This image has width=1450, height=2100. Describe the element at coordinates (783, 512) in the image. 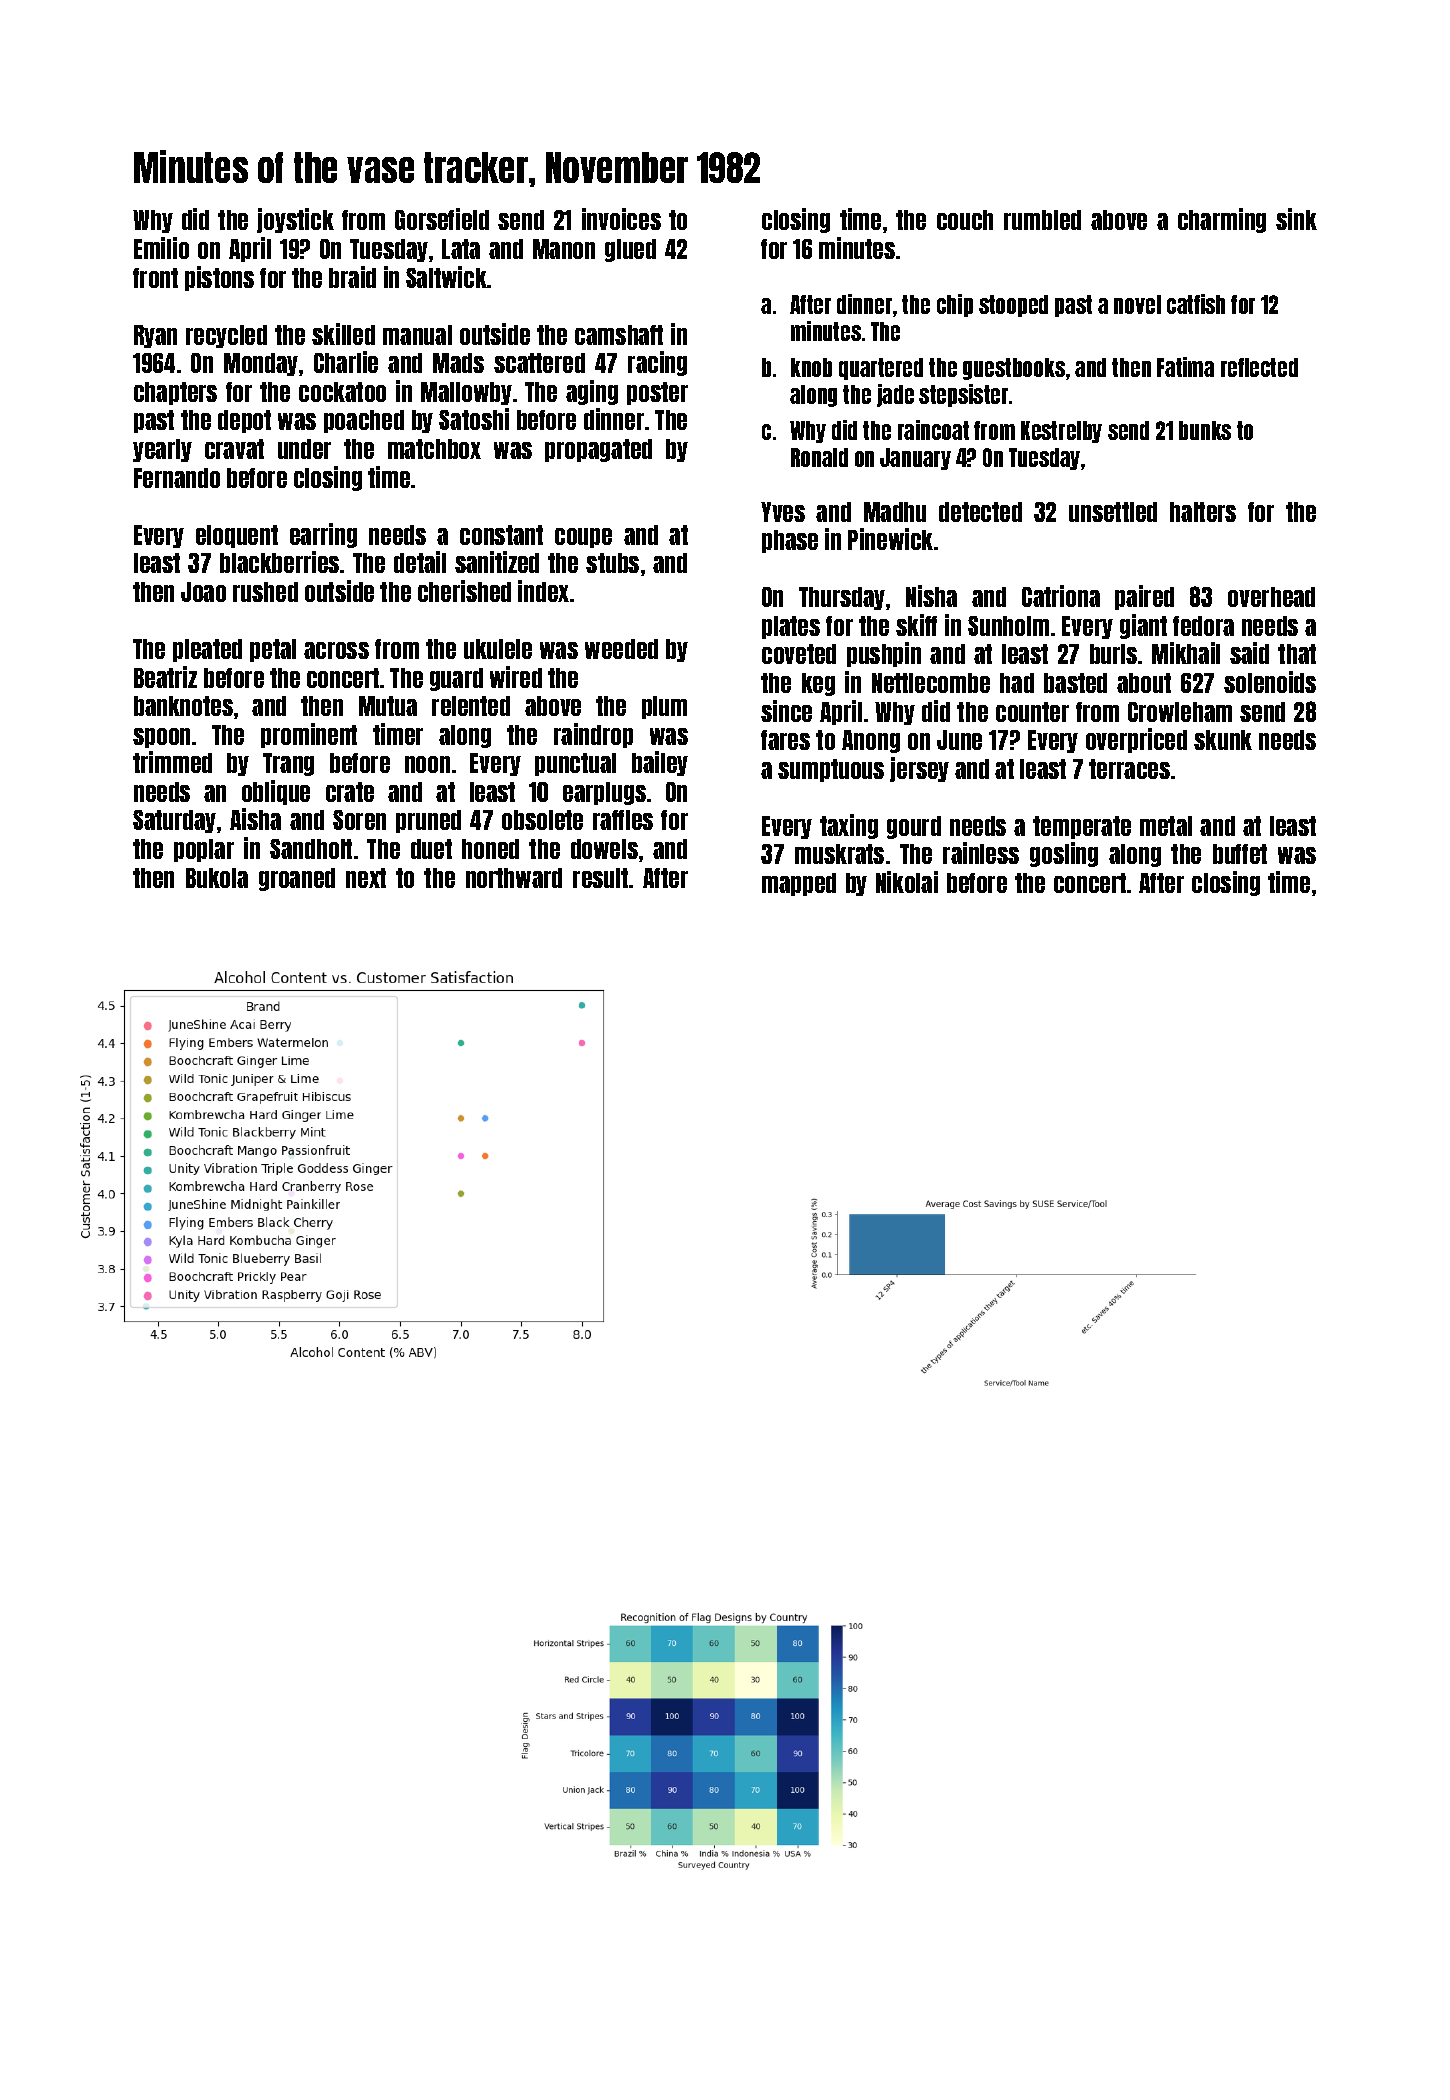

I see `Yves` at that location.
